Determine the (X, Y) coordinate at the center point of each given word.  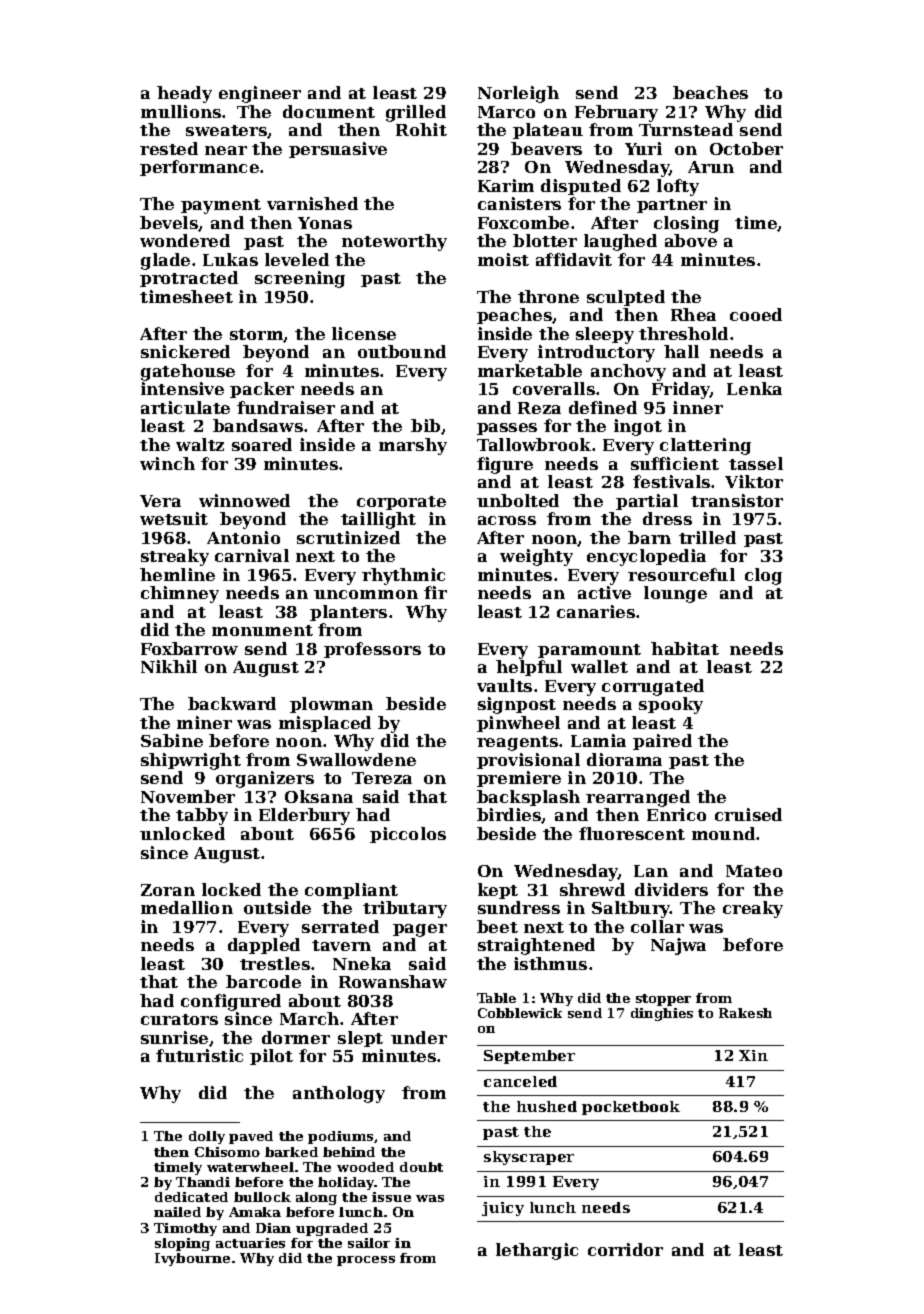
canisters (519, 203)
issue (391, 1197)
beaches (710, 92)
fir (435, 592)
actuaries (250, 1243)
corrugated (653, 687)
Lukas (230, 259)
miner (204, 722)
